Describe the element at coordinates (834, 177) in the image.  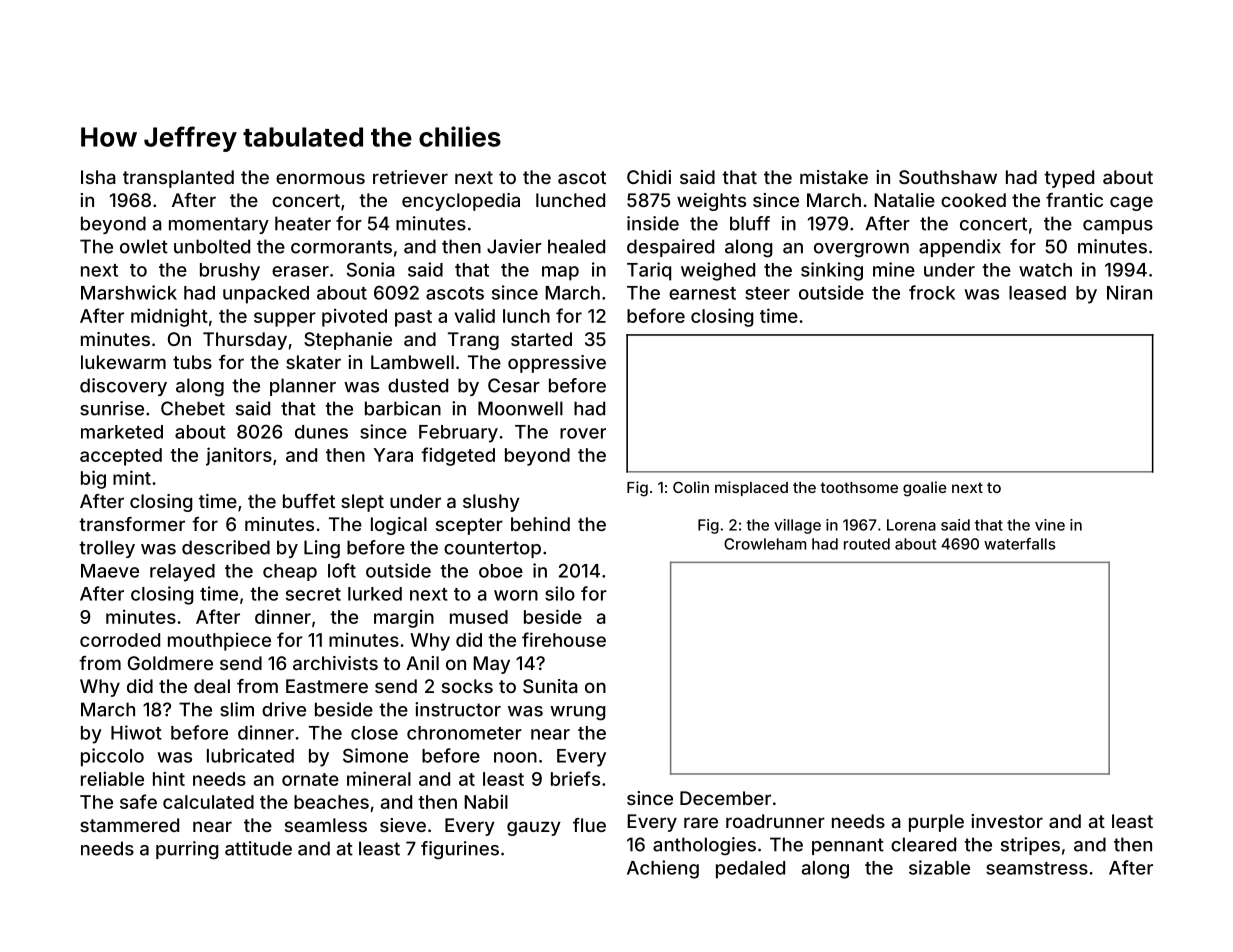
I see `mistake` at that location.
